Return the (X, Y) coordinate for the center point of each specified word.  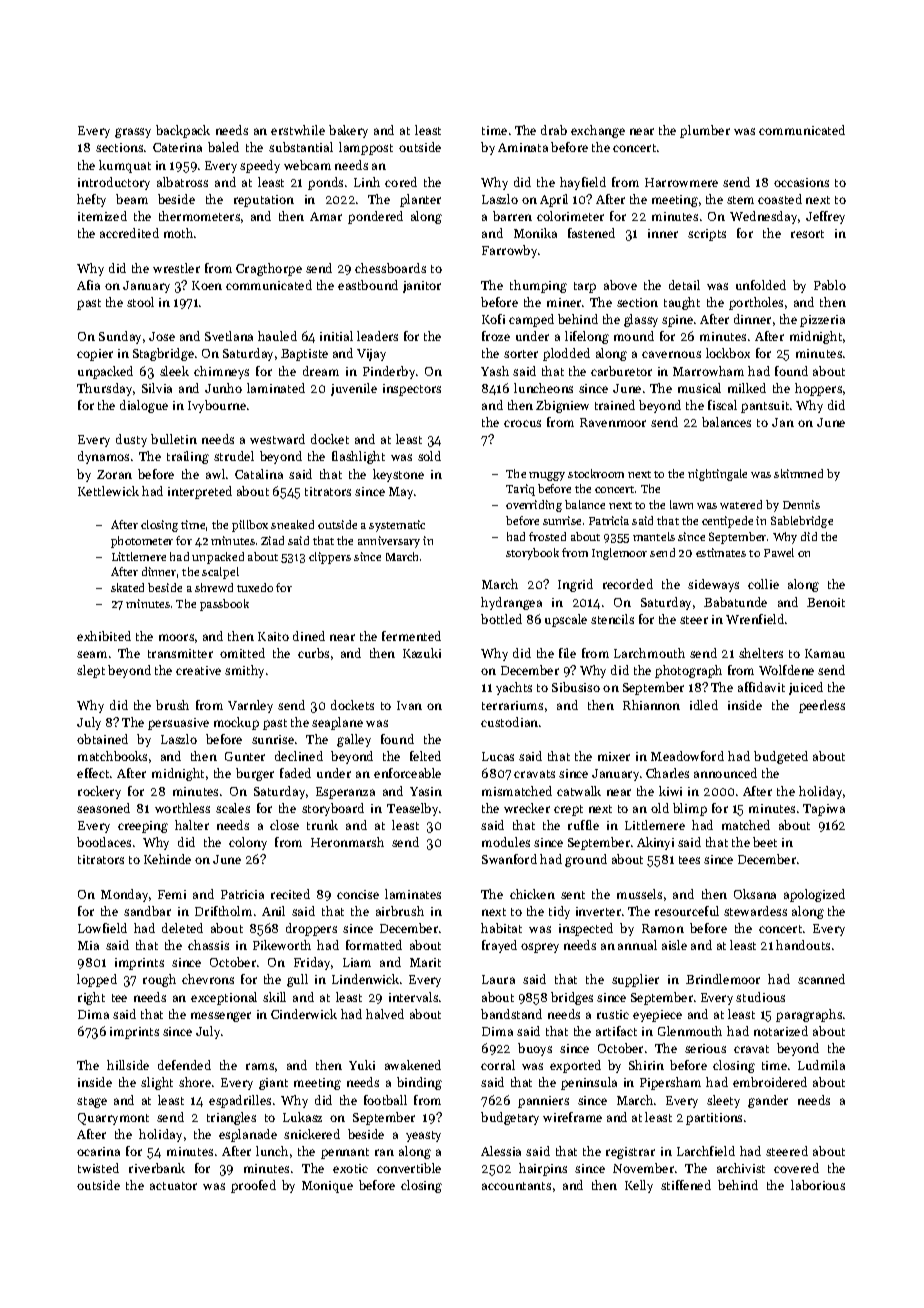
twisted (98, 1168)
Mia (88, 945)
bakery (348, 131)
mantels (654, 536)
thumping (538, 286)
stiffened (686, 1185)
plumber (705, 131)
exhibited (104, 636)
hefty (91, 200)
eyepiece (657, 1016)
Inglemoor (619, 554)
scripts (707, 235)
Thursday (104, 389)
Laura (498, 979)
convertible (409, 1168)
